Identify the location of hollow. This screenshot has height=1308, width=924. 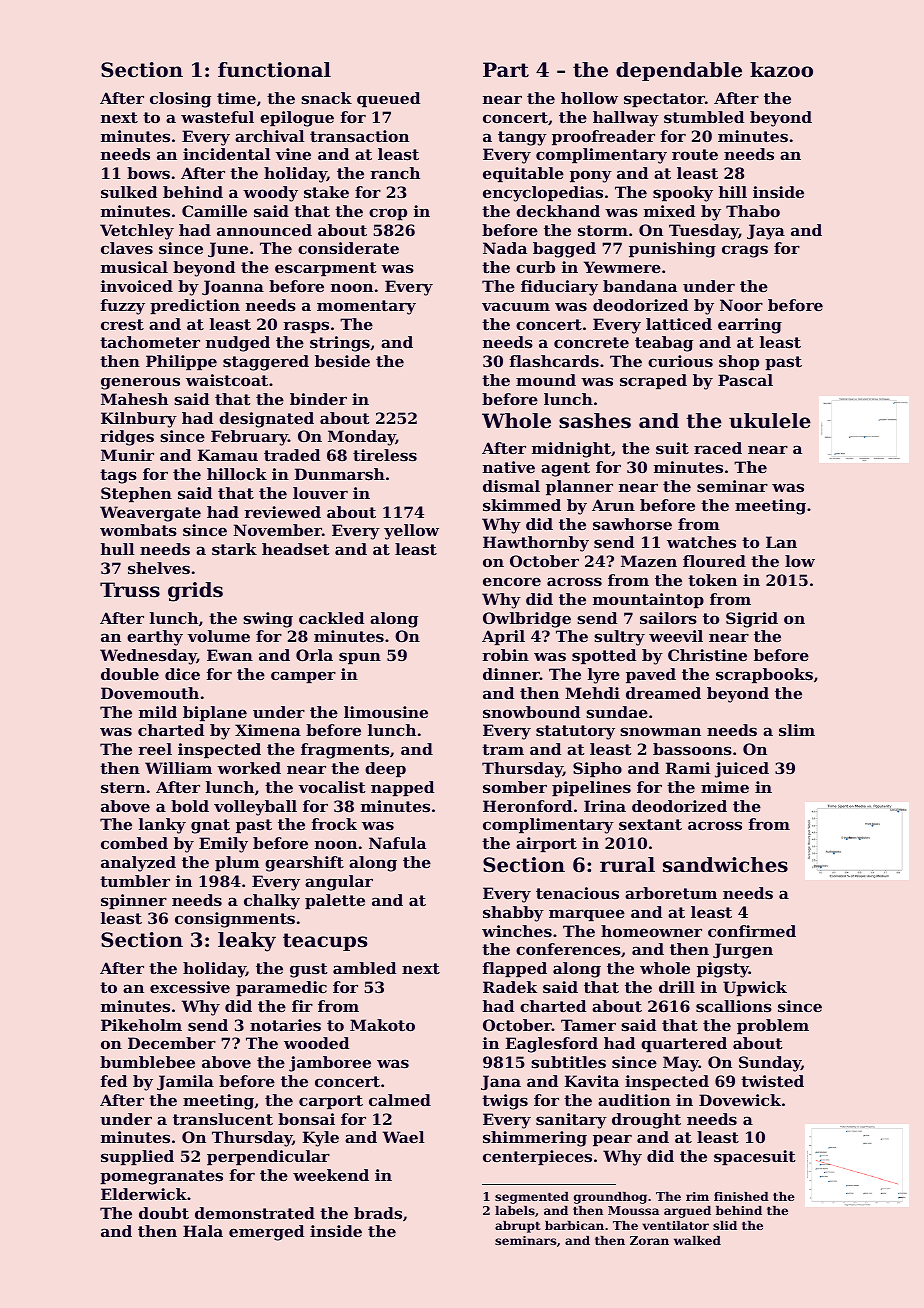
(589, 98).
